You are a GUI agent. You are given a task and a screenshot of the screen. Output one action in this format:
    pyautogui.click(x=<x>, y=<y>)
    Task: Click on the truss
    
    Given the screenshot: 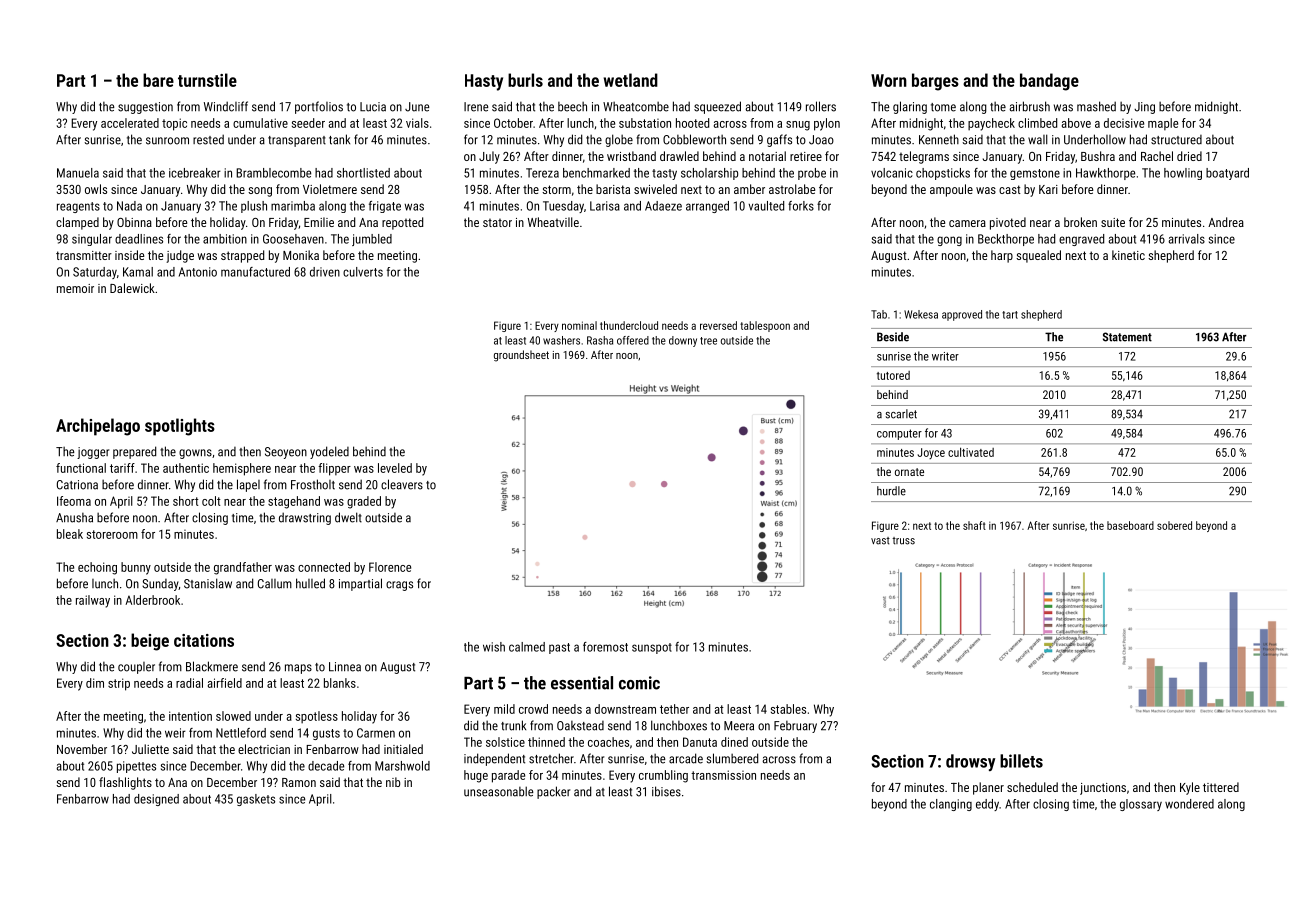 What is the action you would take?
    pyautogui.click(x=903, y=541)
